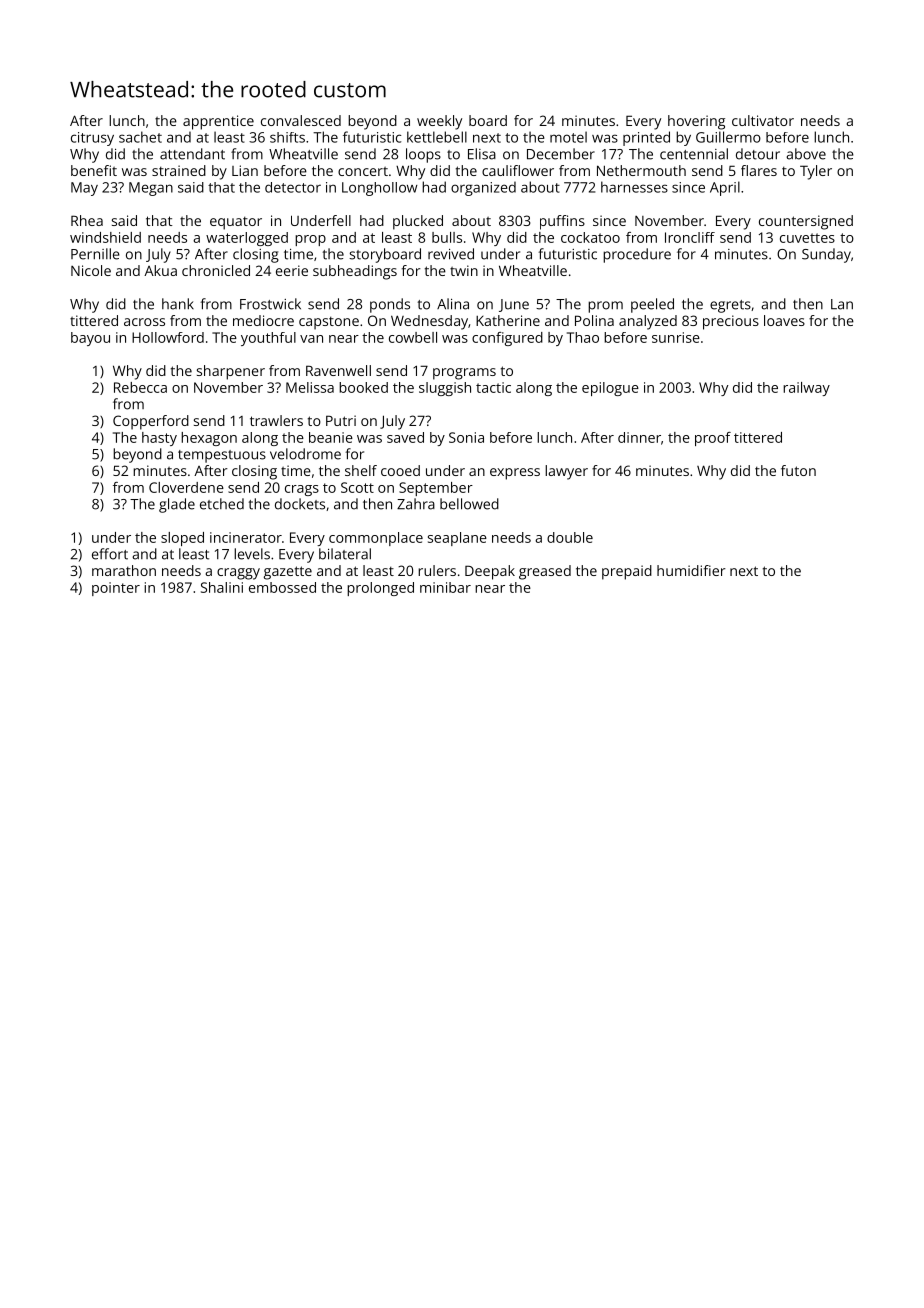 The width and height of the image is (924, 1308). I want to click on minibar, so click(445, 587).
